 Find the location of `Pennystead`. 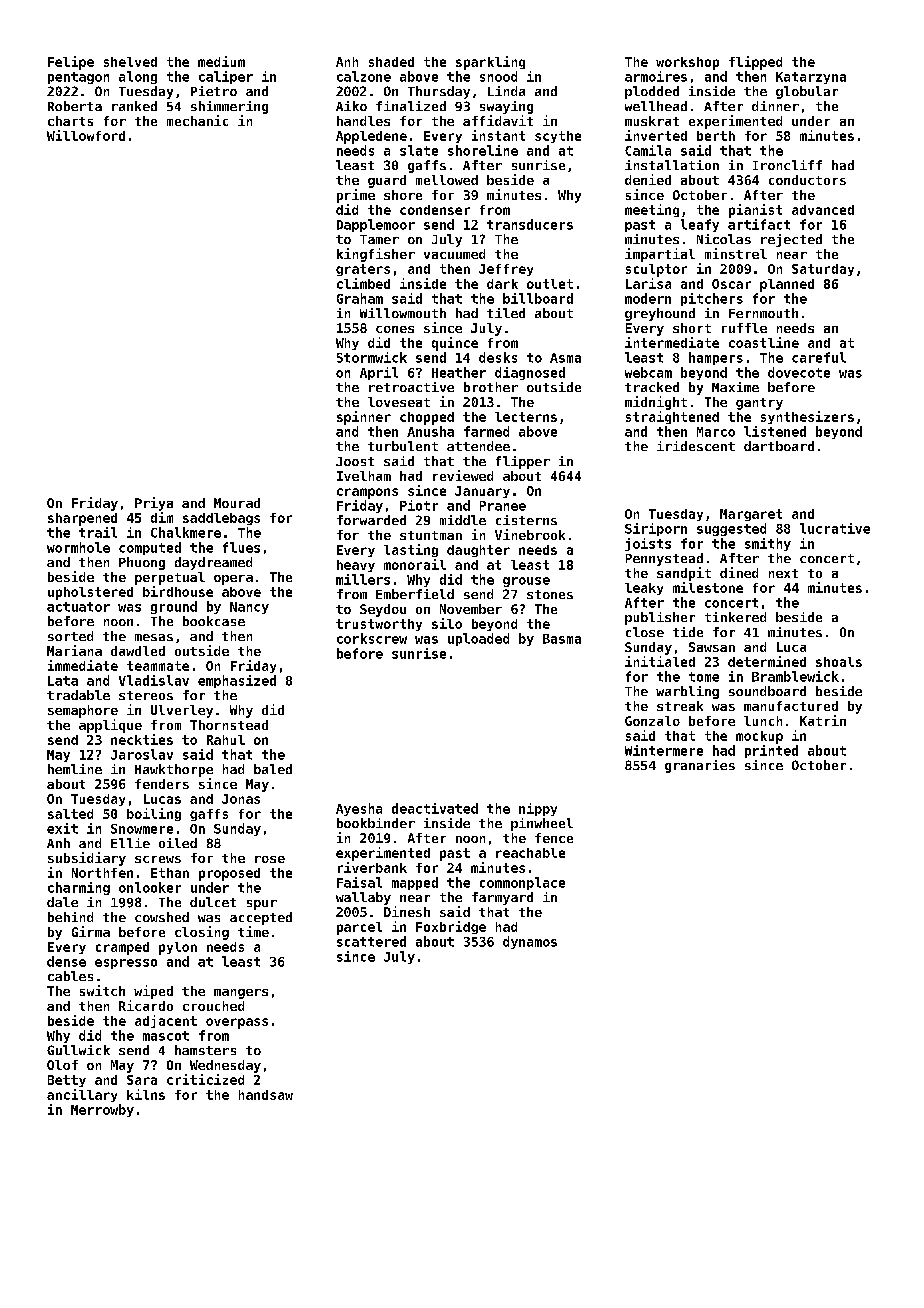

Pennystead is located at coordinates (664, 559).
